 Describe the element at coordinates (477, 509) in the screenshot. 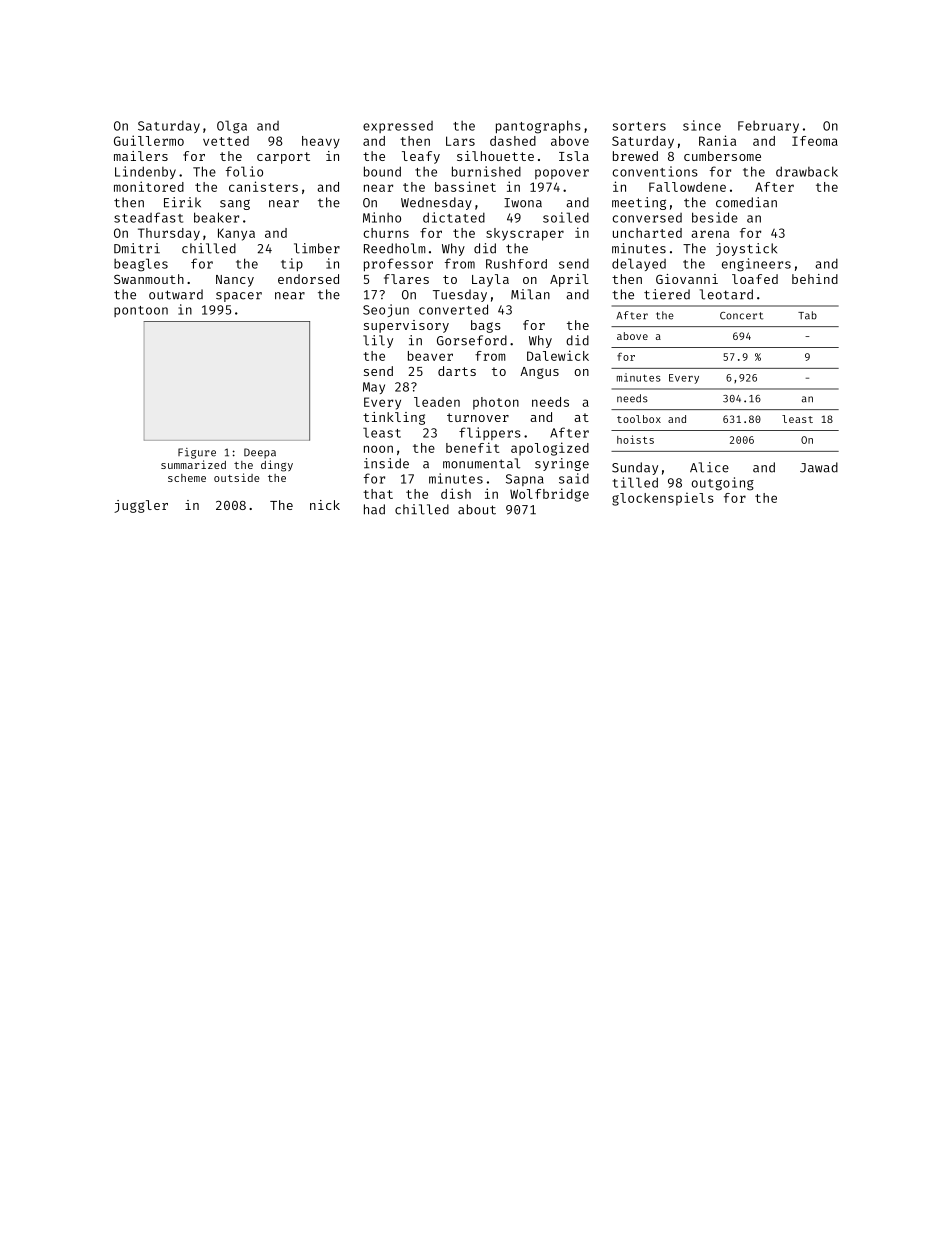

I see `about` at that location.
